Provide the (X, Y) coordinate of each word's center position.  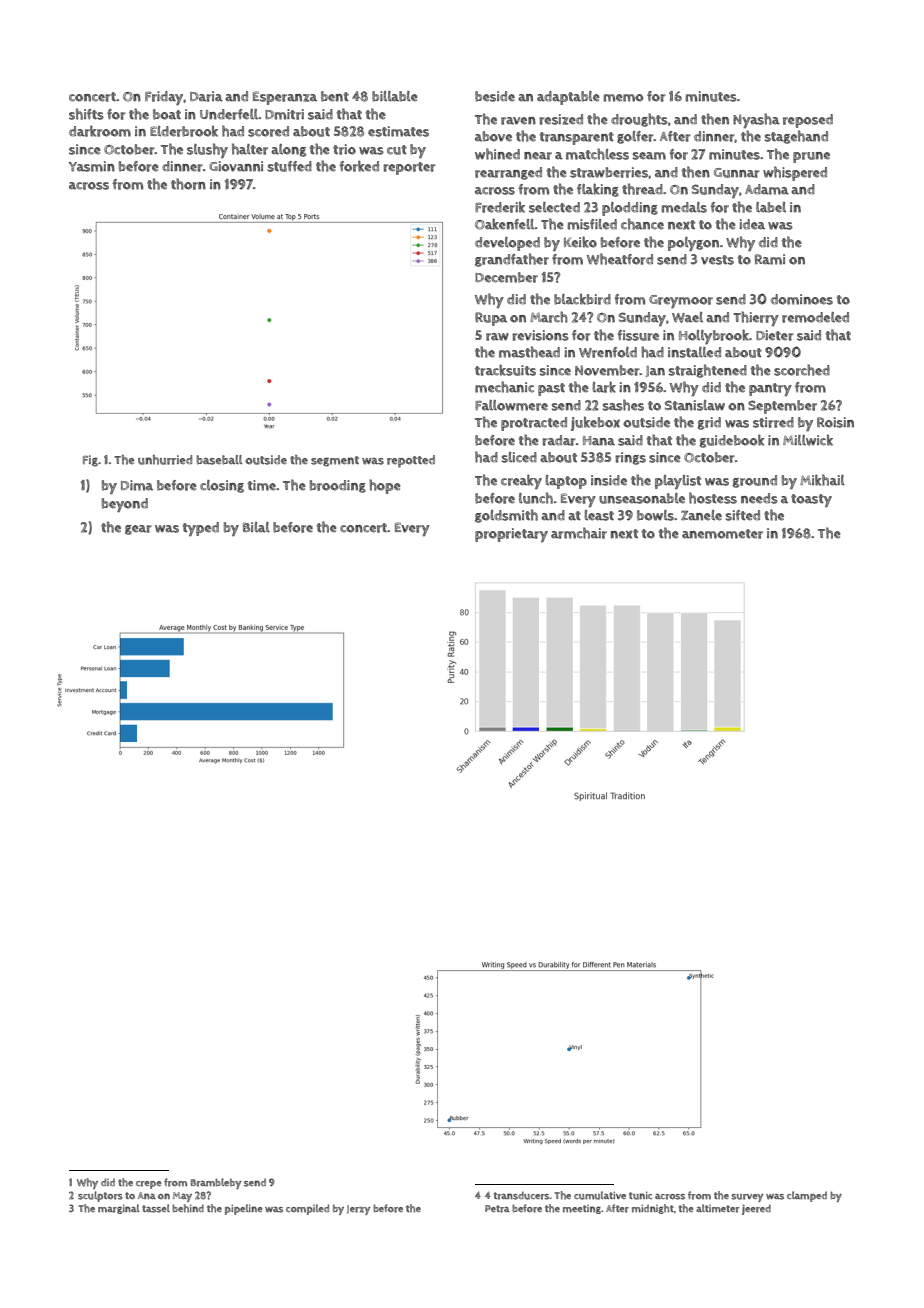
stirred (773, 422)
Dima (137, 485)
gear (138, 530)
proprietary (511, 535)
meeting (582, 1209)
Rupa (491, 319)
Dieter (775, 335)
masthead (529, 352)
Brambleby (216, 1183)
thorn (188, 184)
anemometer (722, 534)
